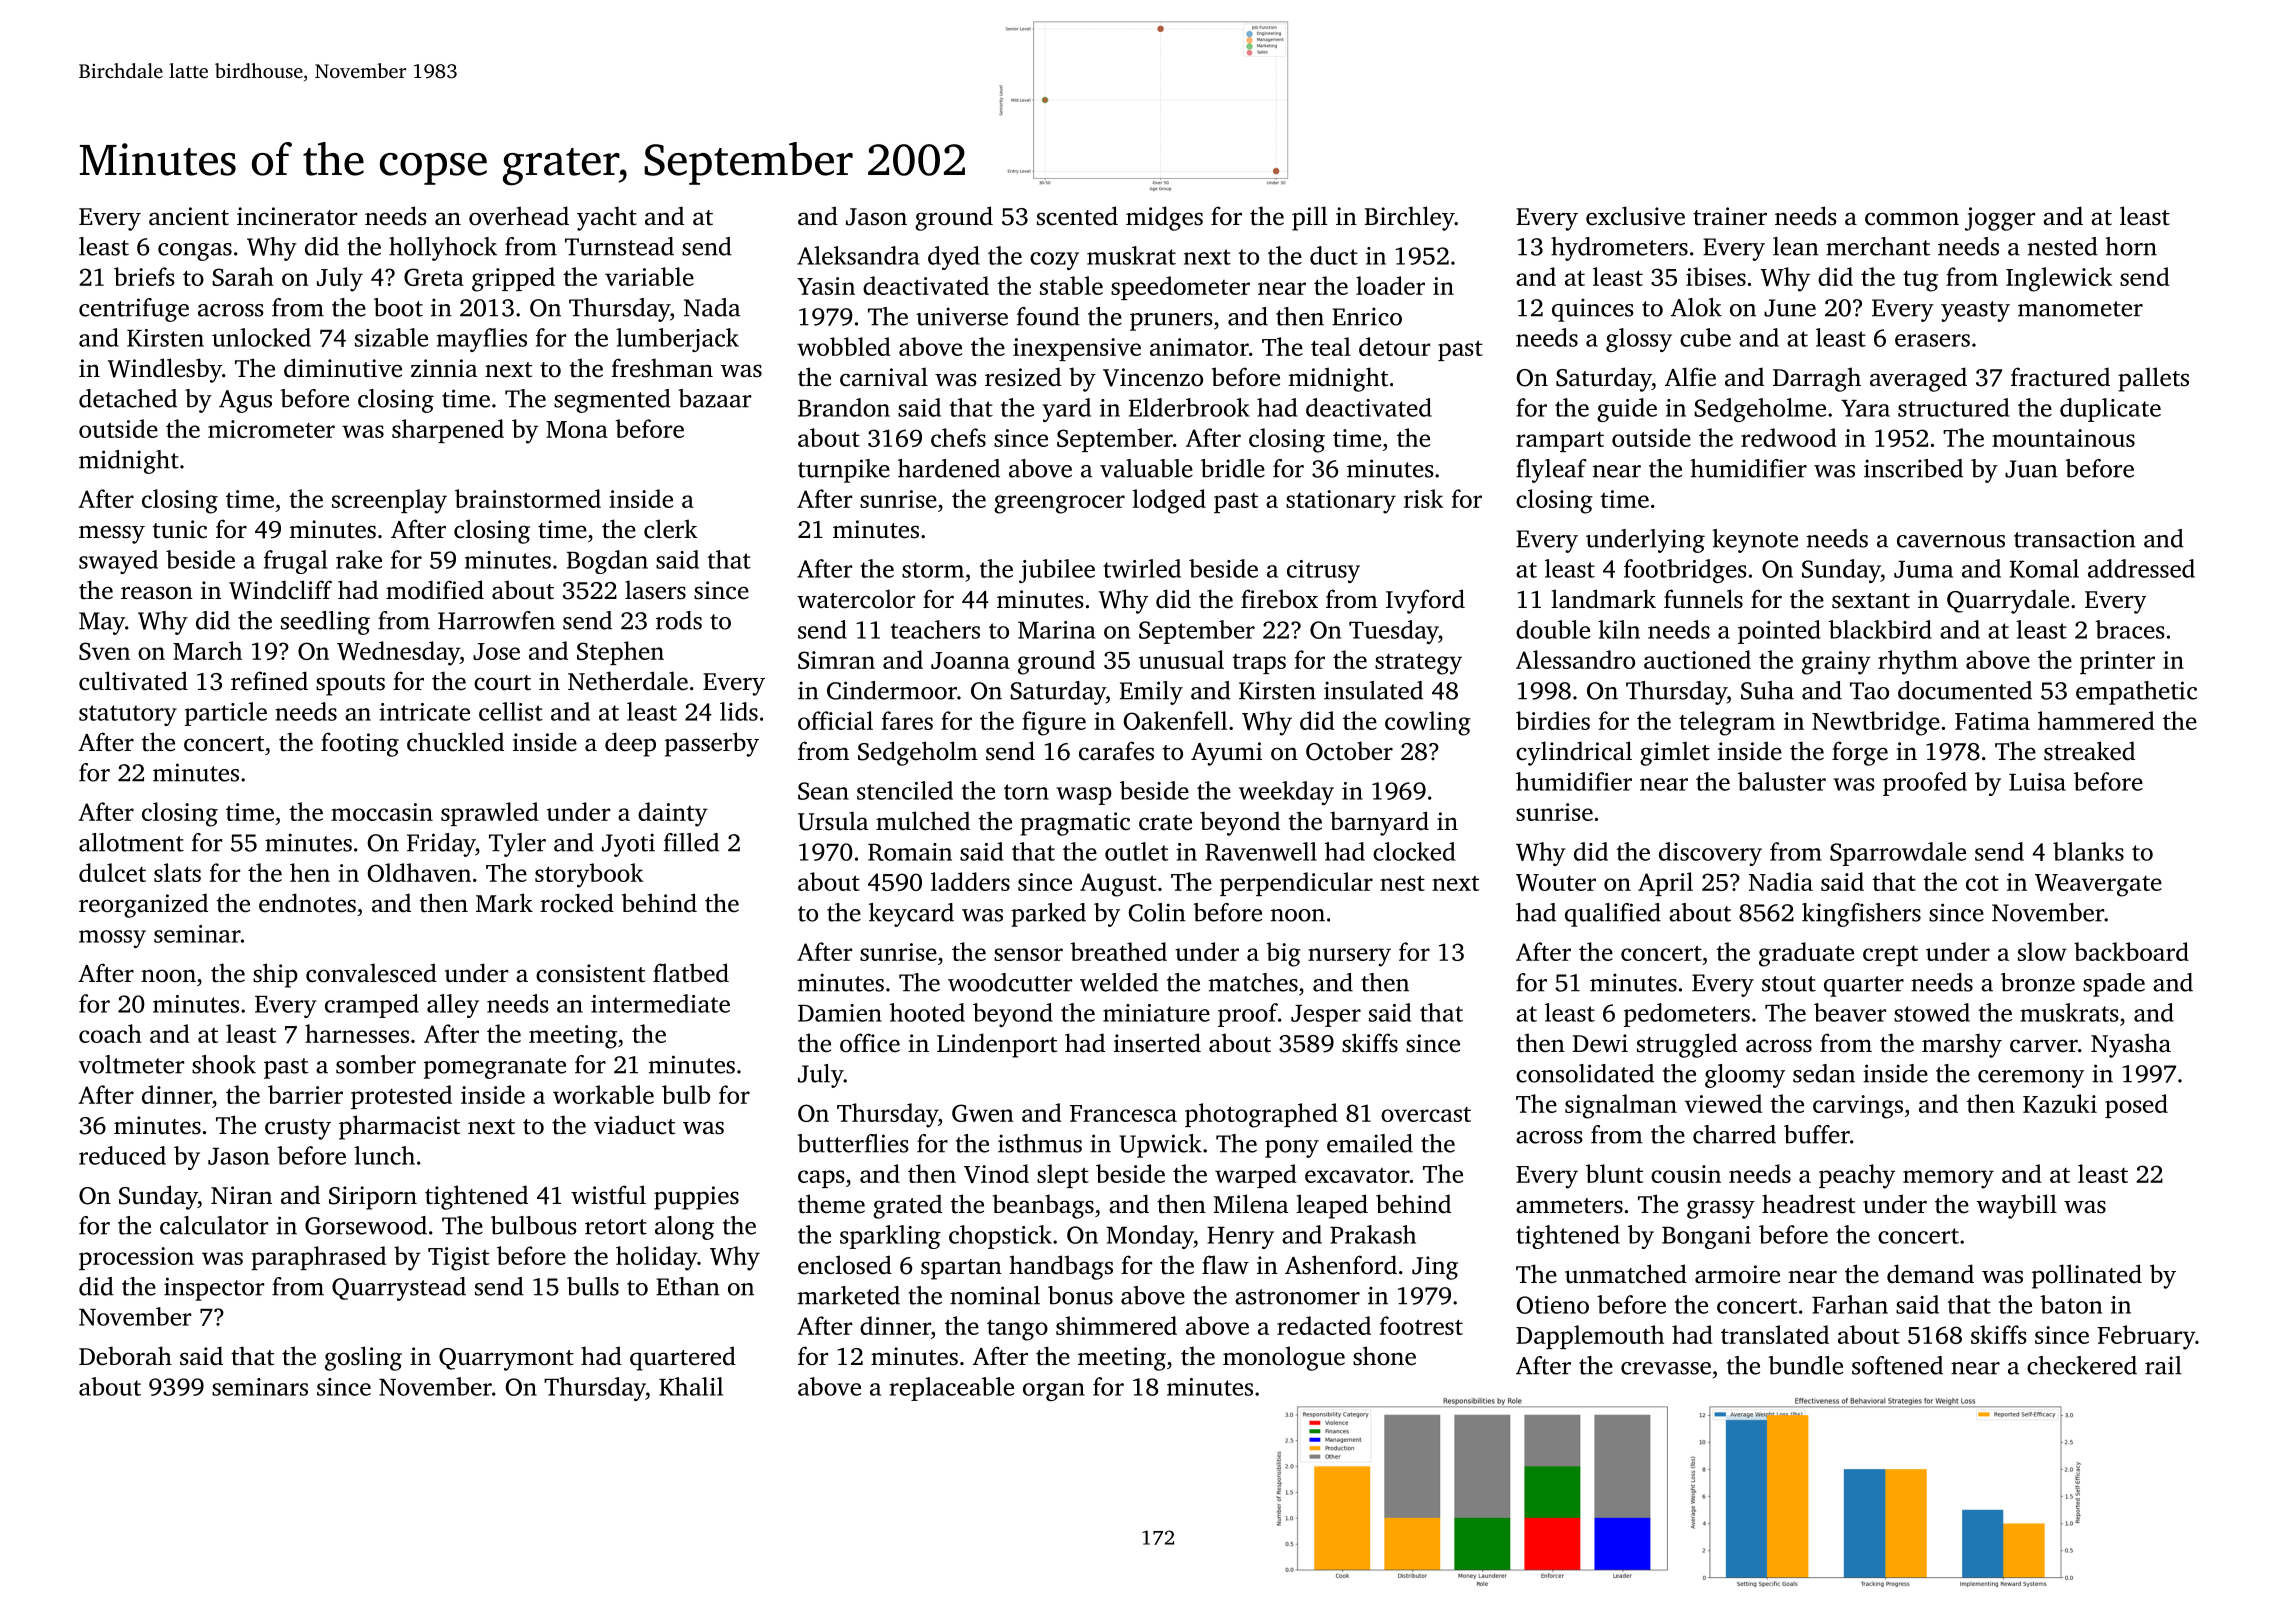 The width and height of the screenshot is (2282, 1614). I want to click on yacht, so click(607, 218).
